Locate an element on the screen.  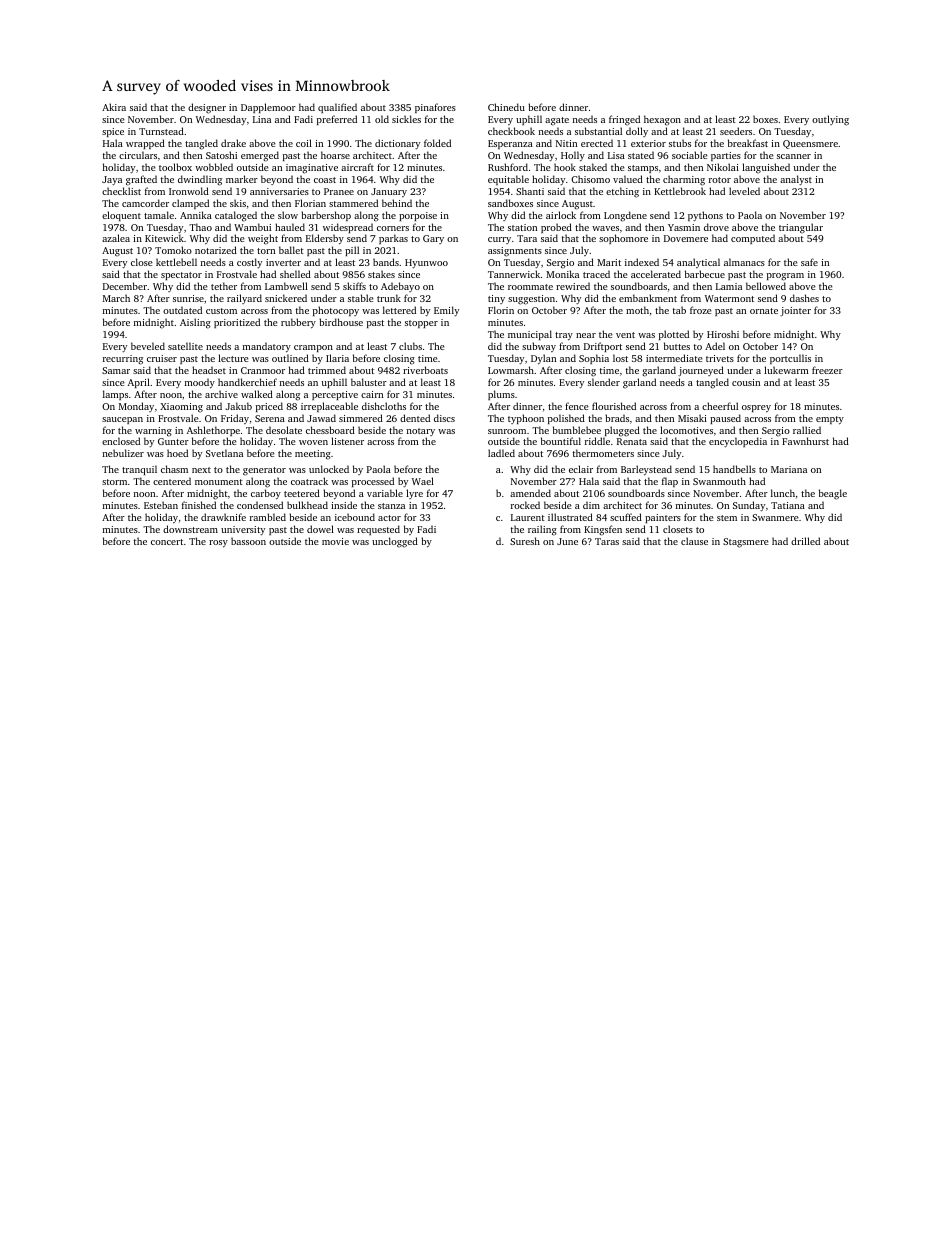
stated is located at coordinates (641, 155).
